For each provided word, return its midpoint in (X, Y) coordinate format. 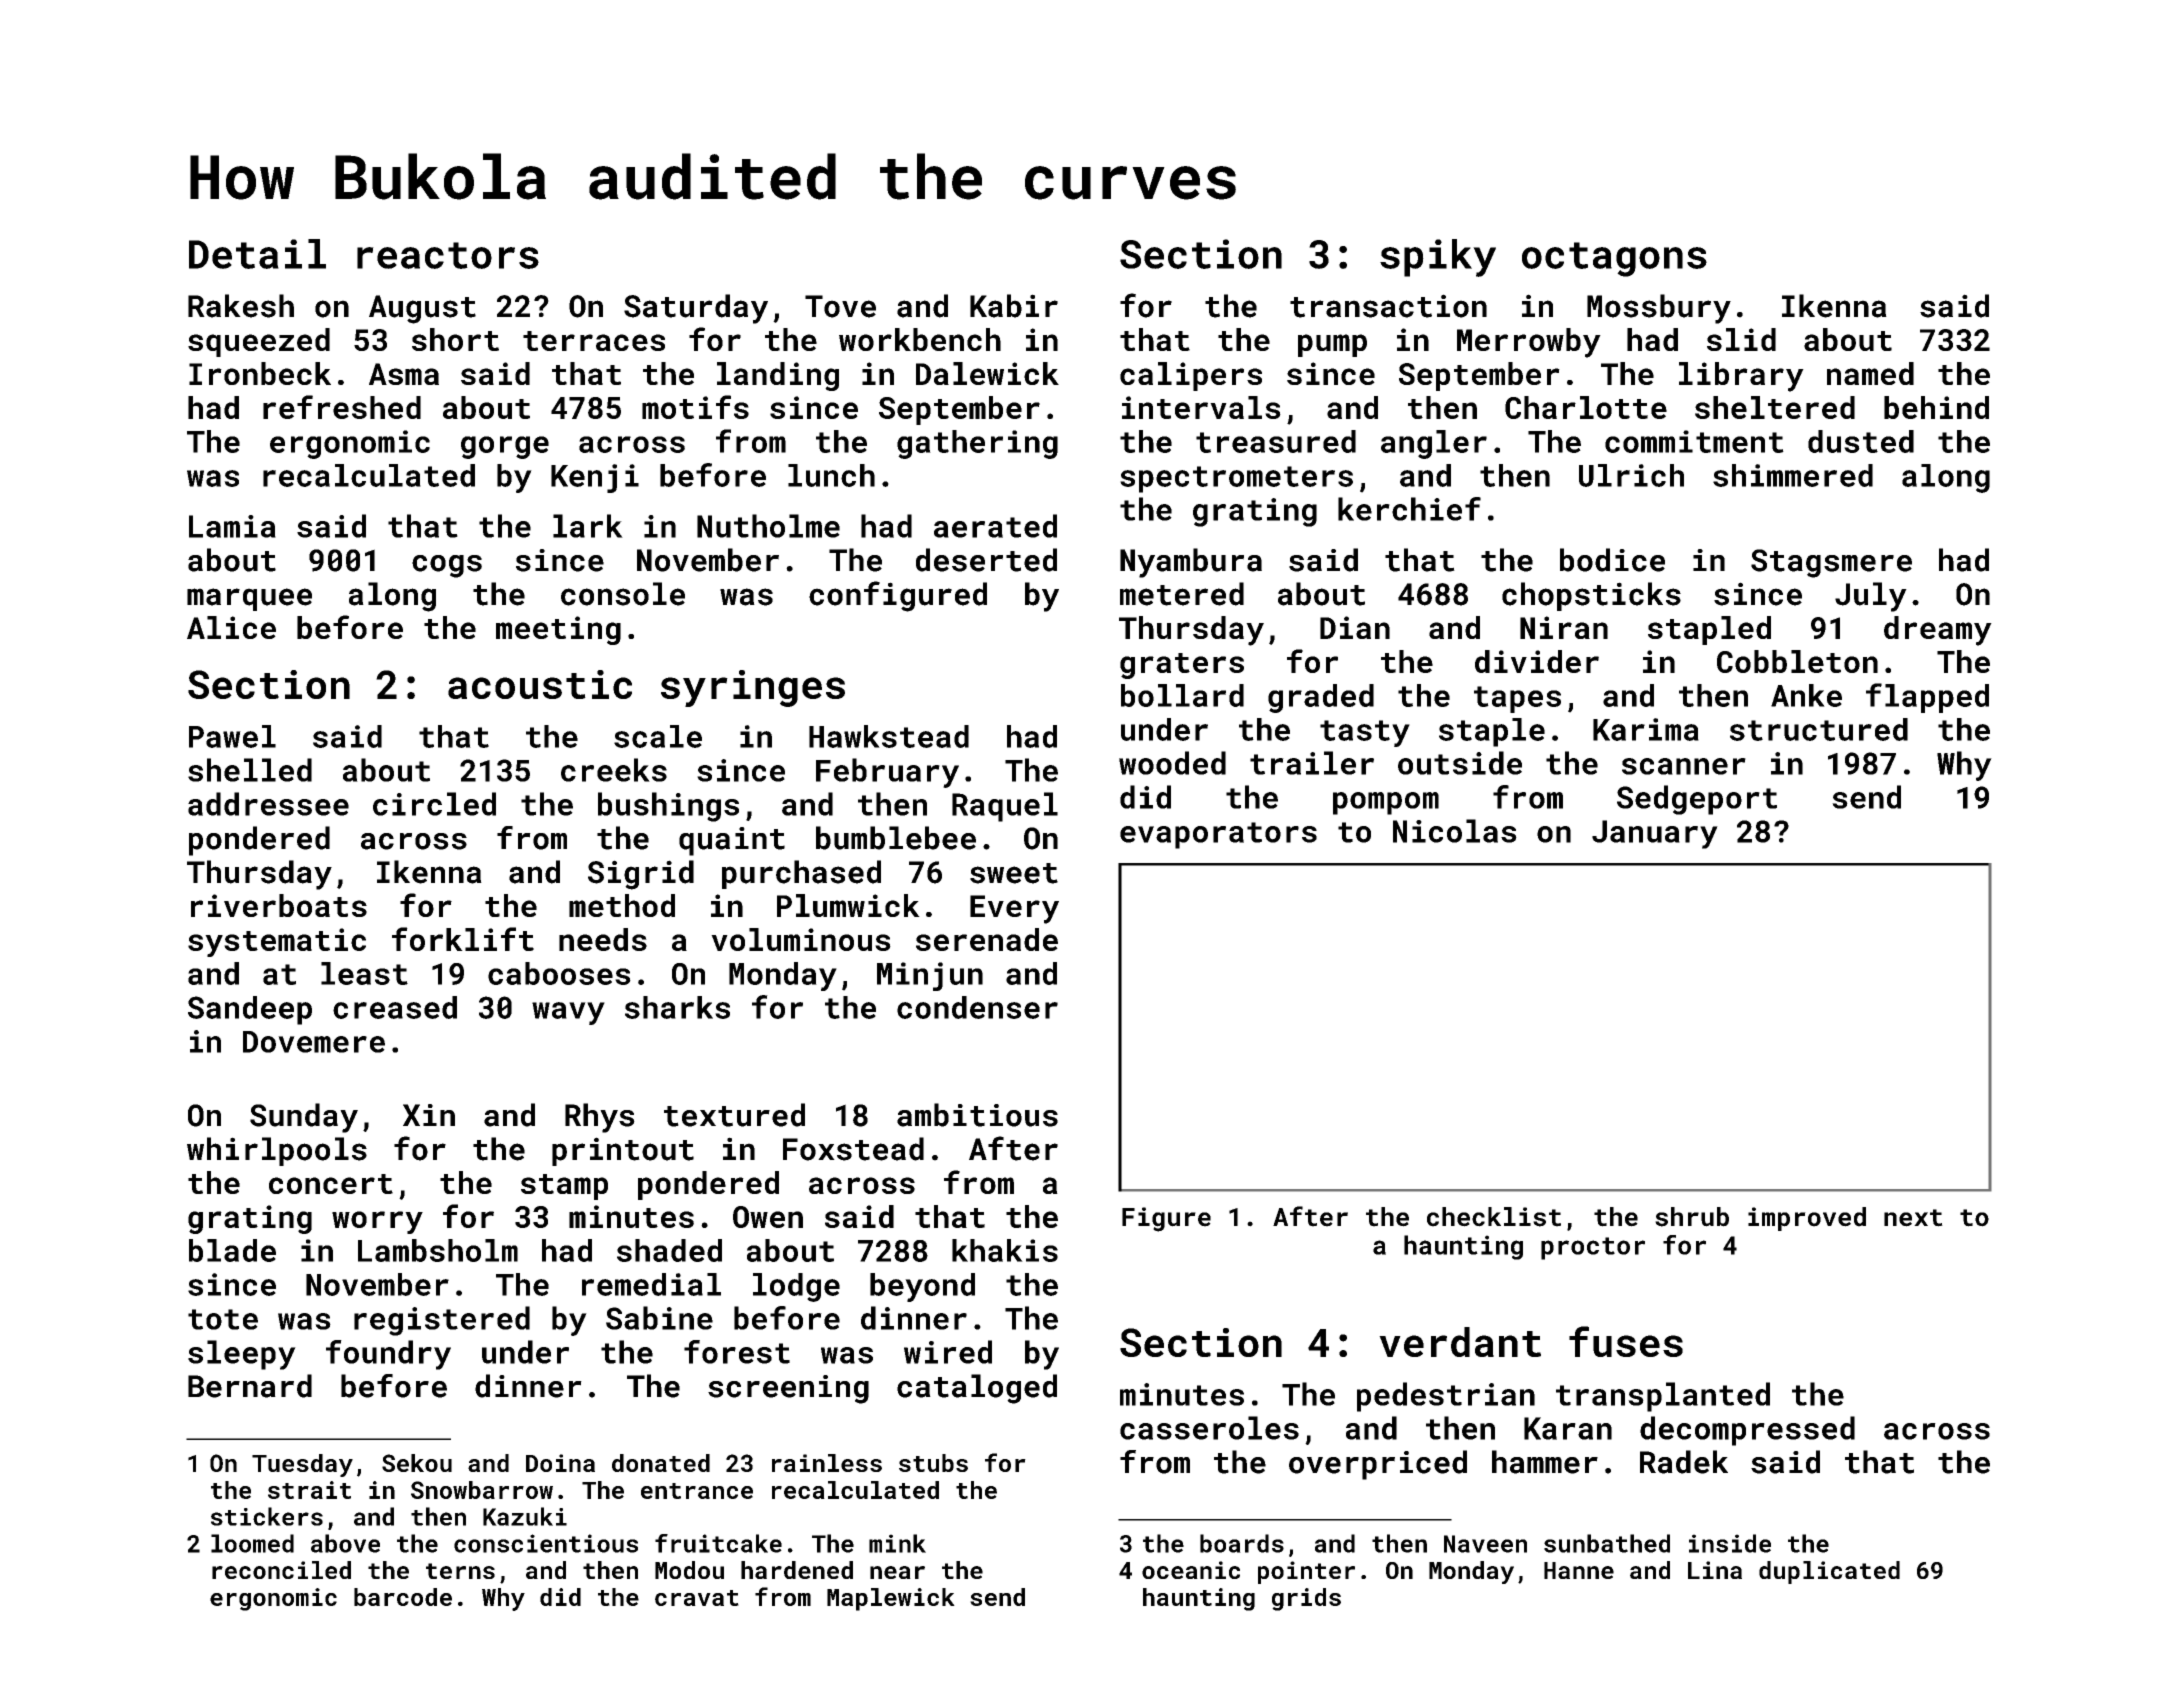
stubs (933, 1463)
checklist (1494, 1217)
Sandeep (250, 1010)
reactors (448, 255)
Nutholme (768, 526)
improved (1807, 1219)
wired (948, 1352)
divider (1537, 661)
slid (1741, 339)
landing (778, 376)
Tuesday (302, 1465)
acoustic (540, 684)
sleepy (242, 1355)
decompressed (1747, 1431)
